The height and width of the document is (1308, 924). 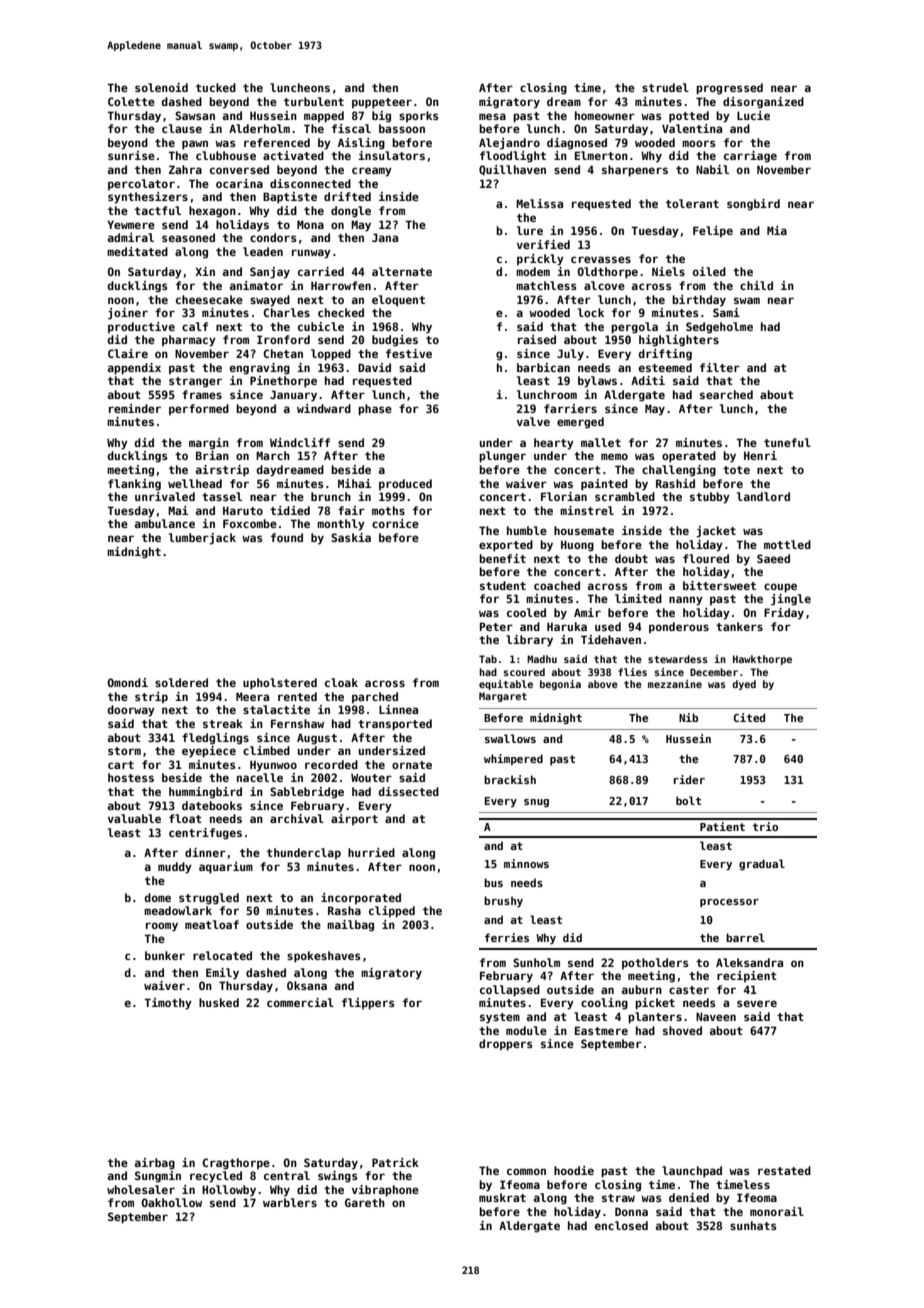 What do you see at coordinates (158, 1177) in the document?
I see `Sungmin` at bounding box center [158, 1177].
